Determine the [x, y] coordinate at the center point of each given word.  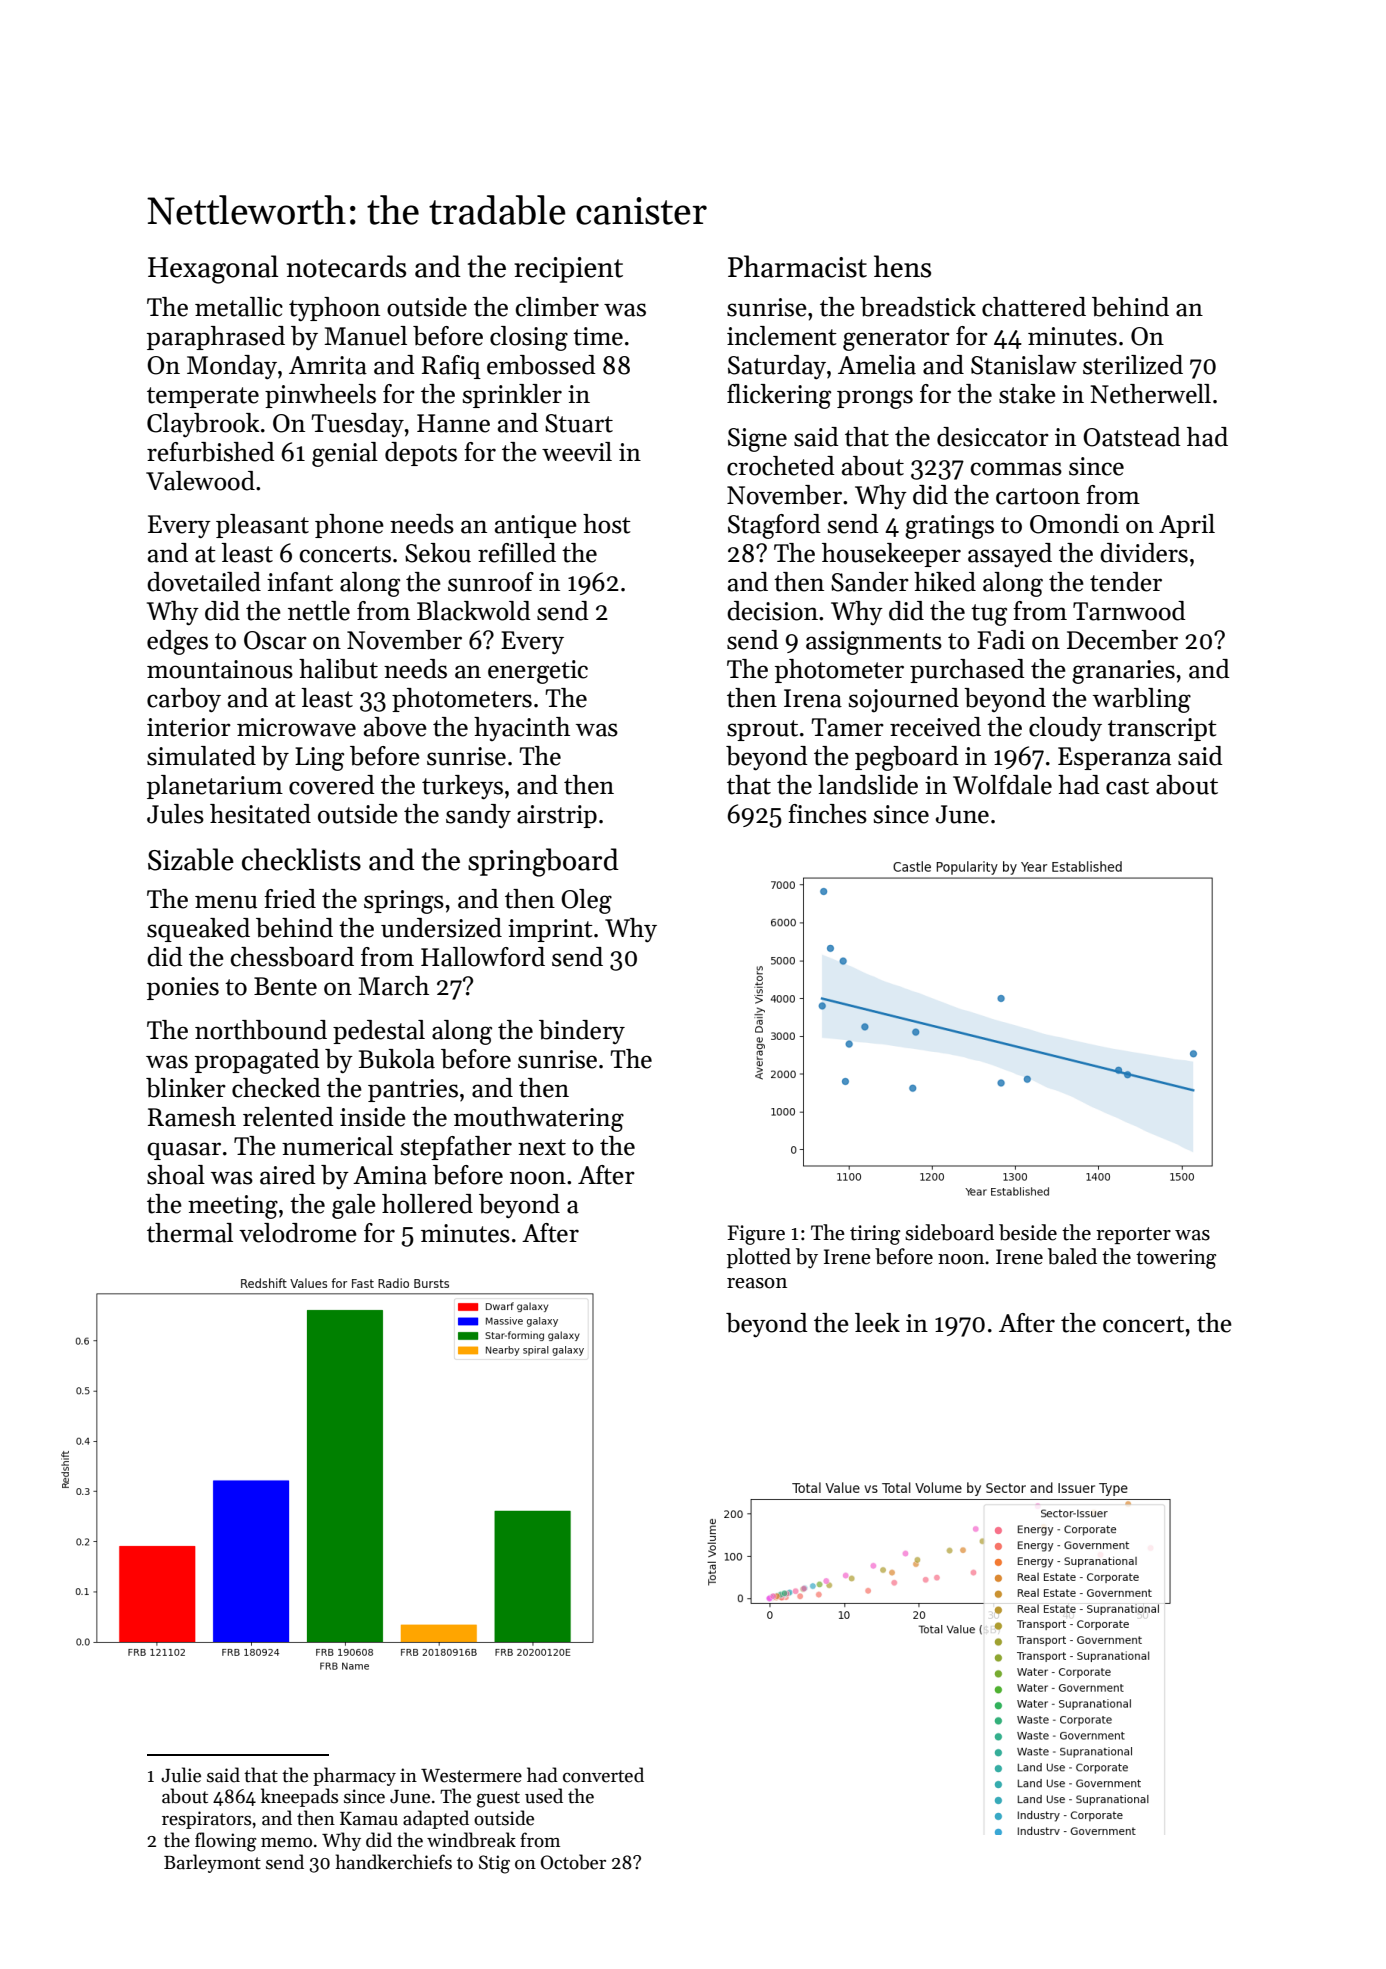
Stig [494, 1864]
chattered [1034, 307]
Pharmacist [797, 266]
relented [288, 1117]
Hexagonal [213, 269]
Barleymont [212, 1863]
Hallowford [483, 957]
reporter [1133, 1235]
